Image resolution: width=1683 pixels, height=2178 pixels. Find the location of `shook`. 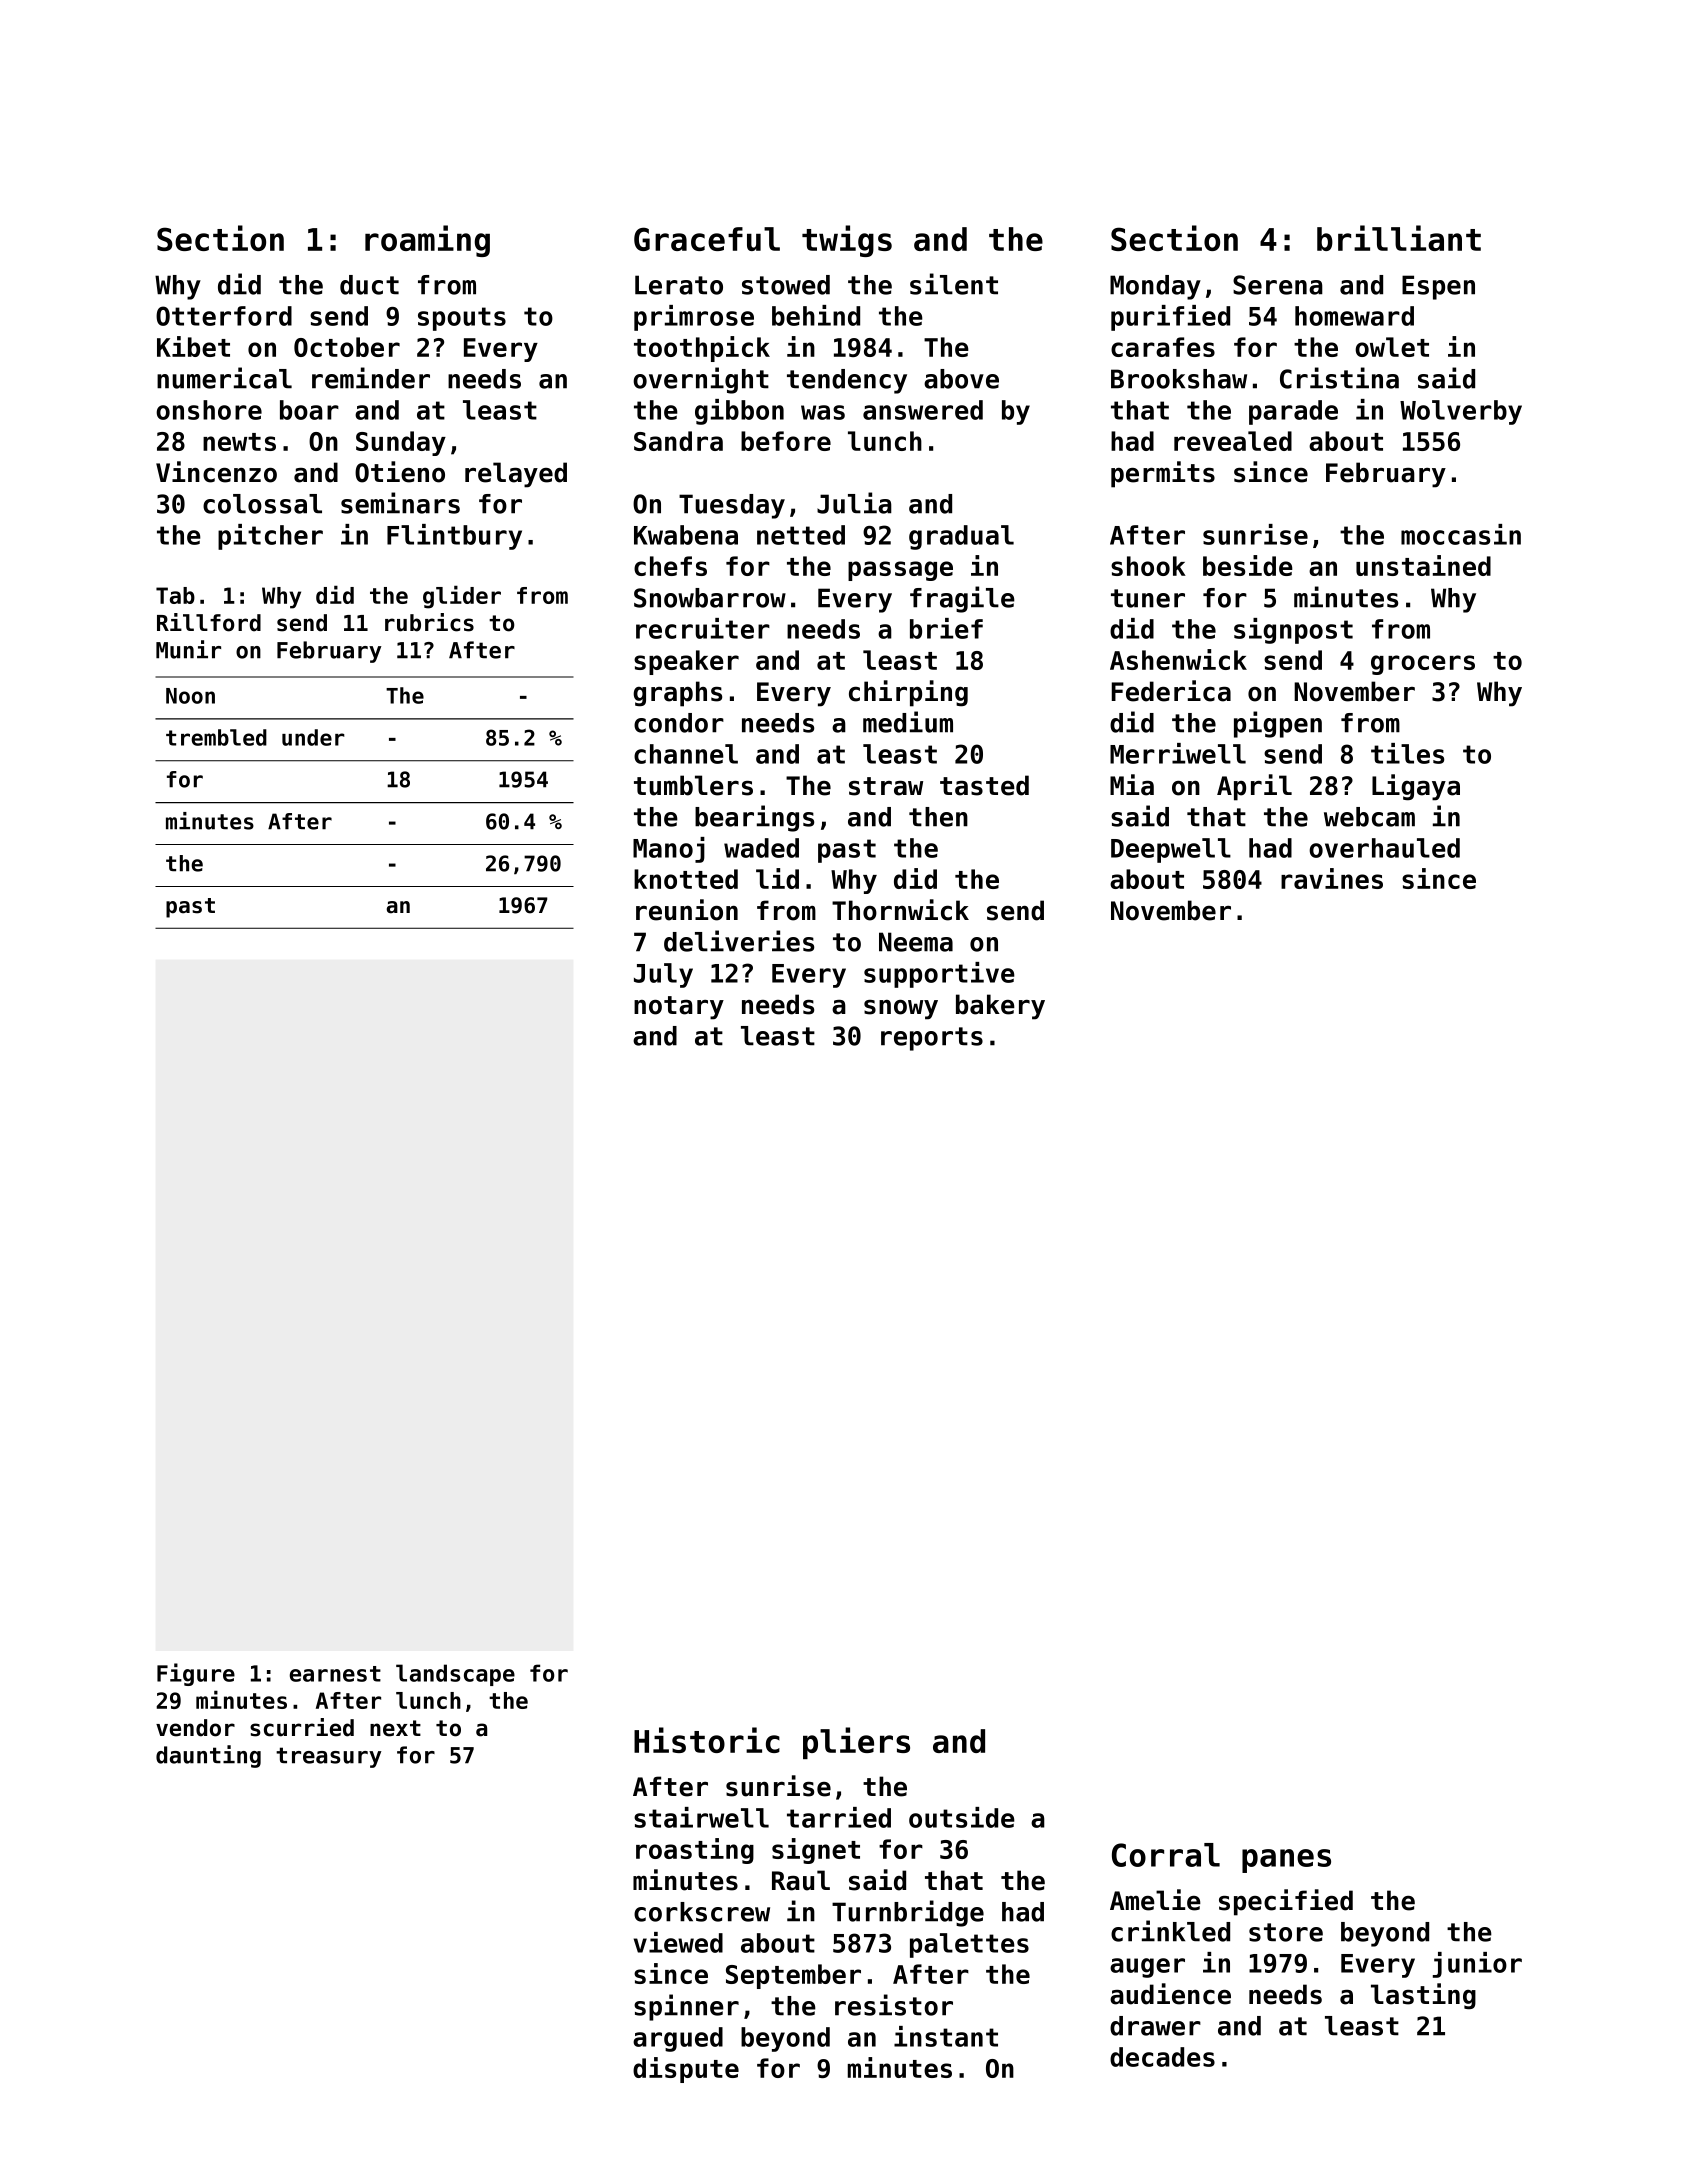

shook is located at coordinates (1148, 566).
